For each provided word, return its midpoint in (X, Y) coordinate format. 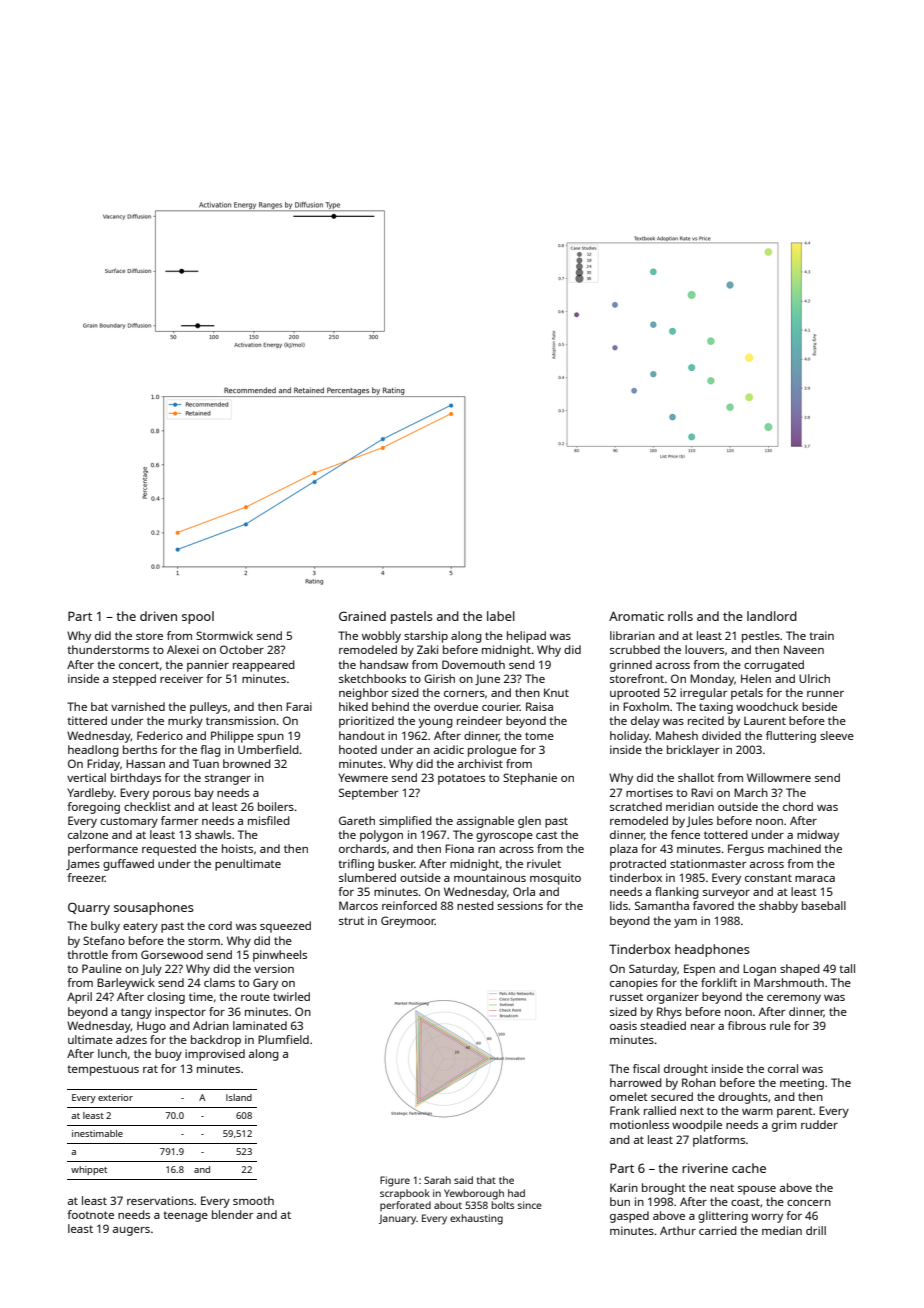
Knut (556, 692)
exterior (115, 1097)
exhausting (476, 1219)
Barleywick (126, 984)
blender (232, 1214)
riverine (705, 1168)
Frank (625, 1110)
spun (270, 738)
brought (664, 1189)
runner (825, 694)
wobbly (381, 637)
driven (158, 616)
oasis (623, 1025)
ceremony (794, 999)
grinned (631, 666)
